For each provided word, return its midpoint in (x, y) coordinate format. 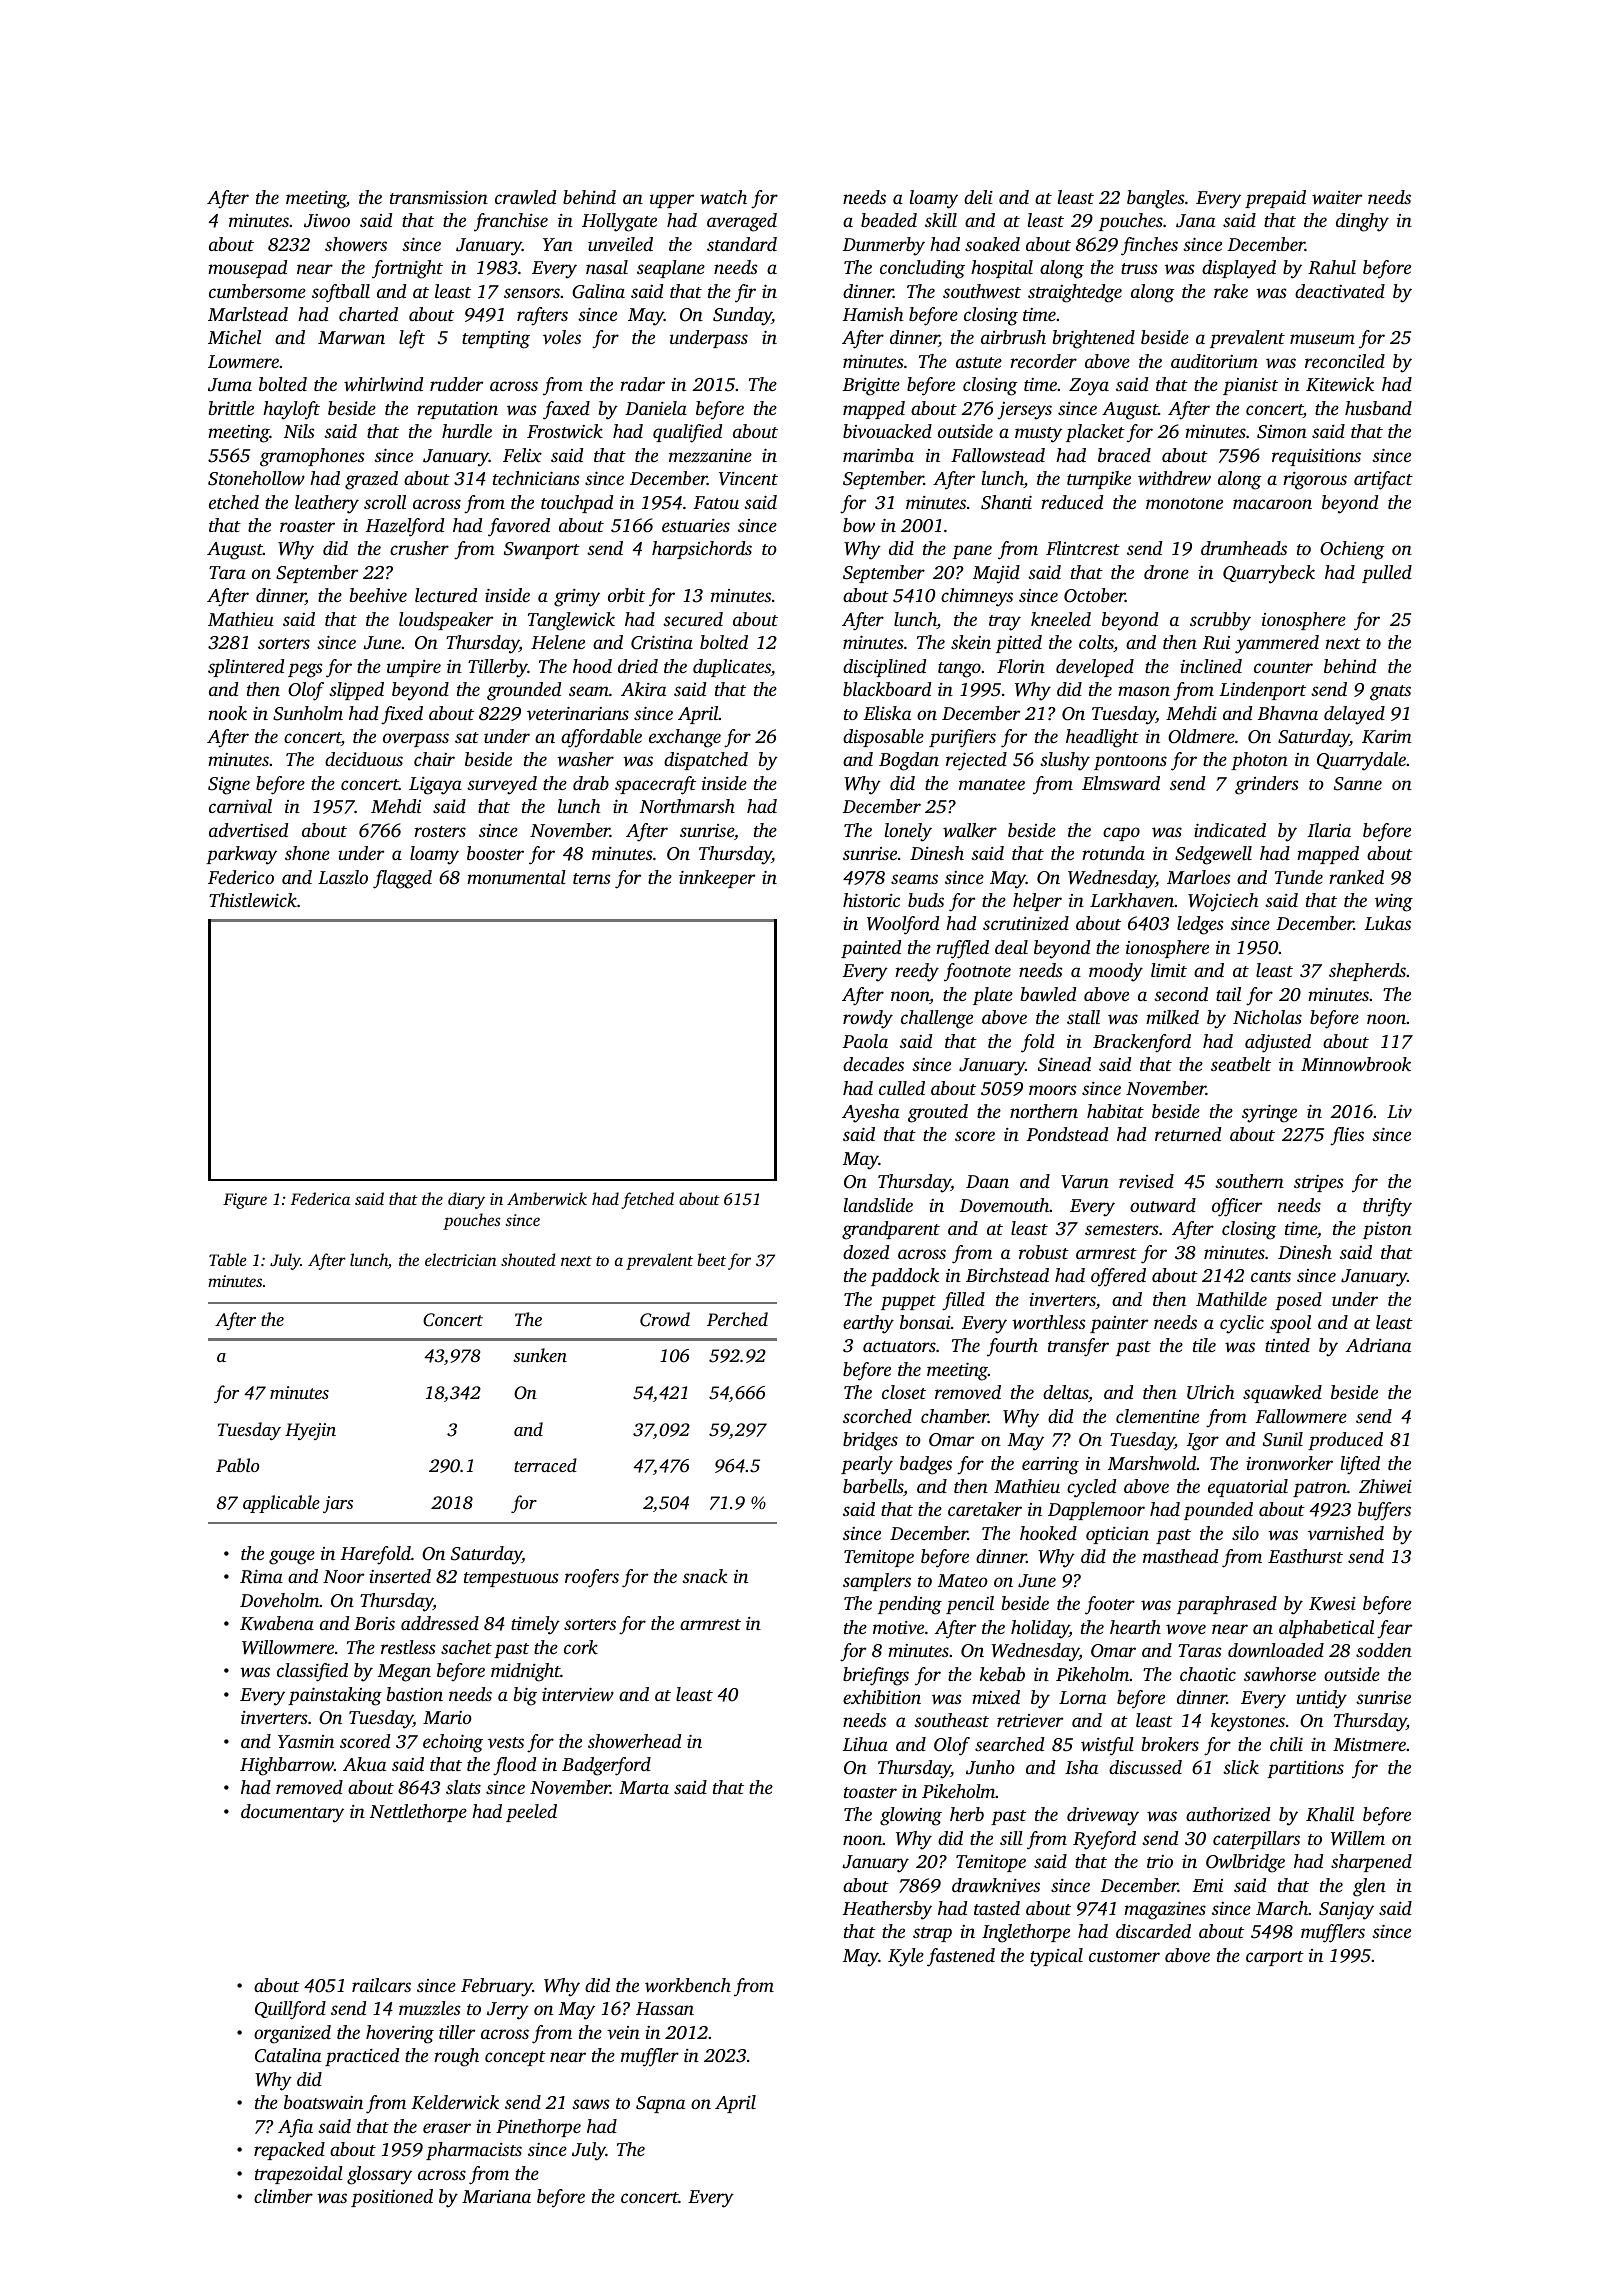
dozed (866, 1252)
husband (1378, 408)
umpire (414, 668)
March (1282, 1908)
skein (971, 642)
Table (228, 1259)
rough (456, 2057)
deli (978, 197)
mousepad (247, 269)
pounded (1218, 1511)
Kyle (906, 1957)
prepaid (1275, 199)
